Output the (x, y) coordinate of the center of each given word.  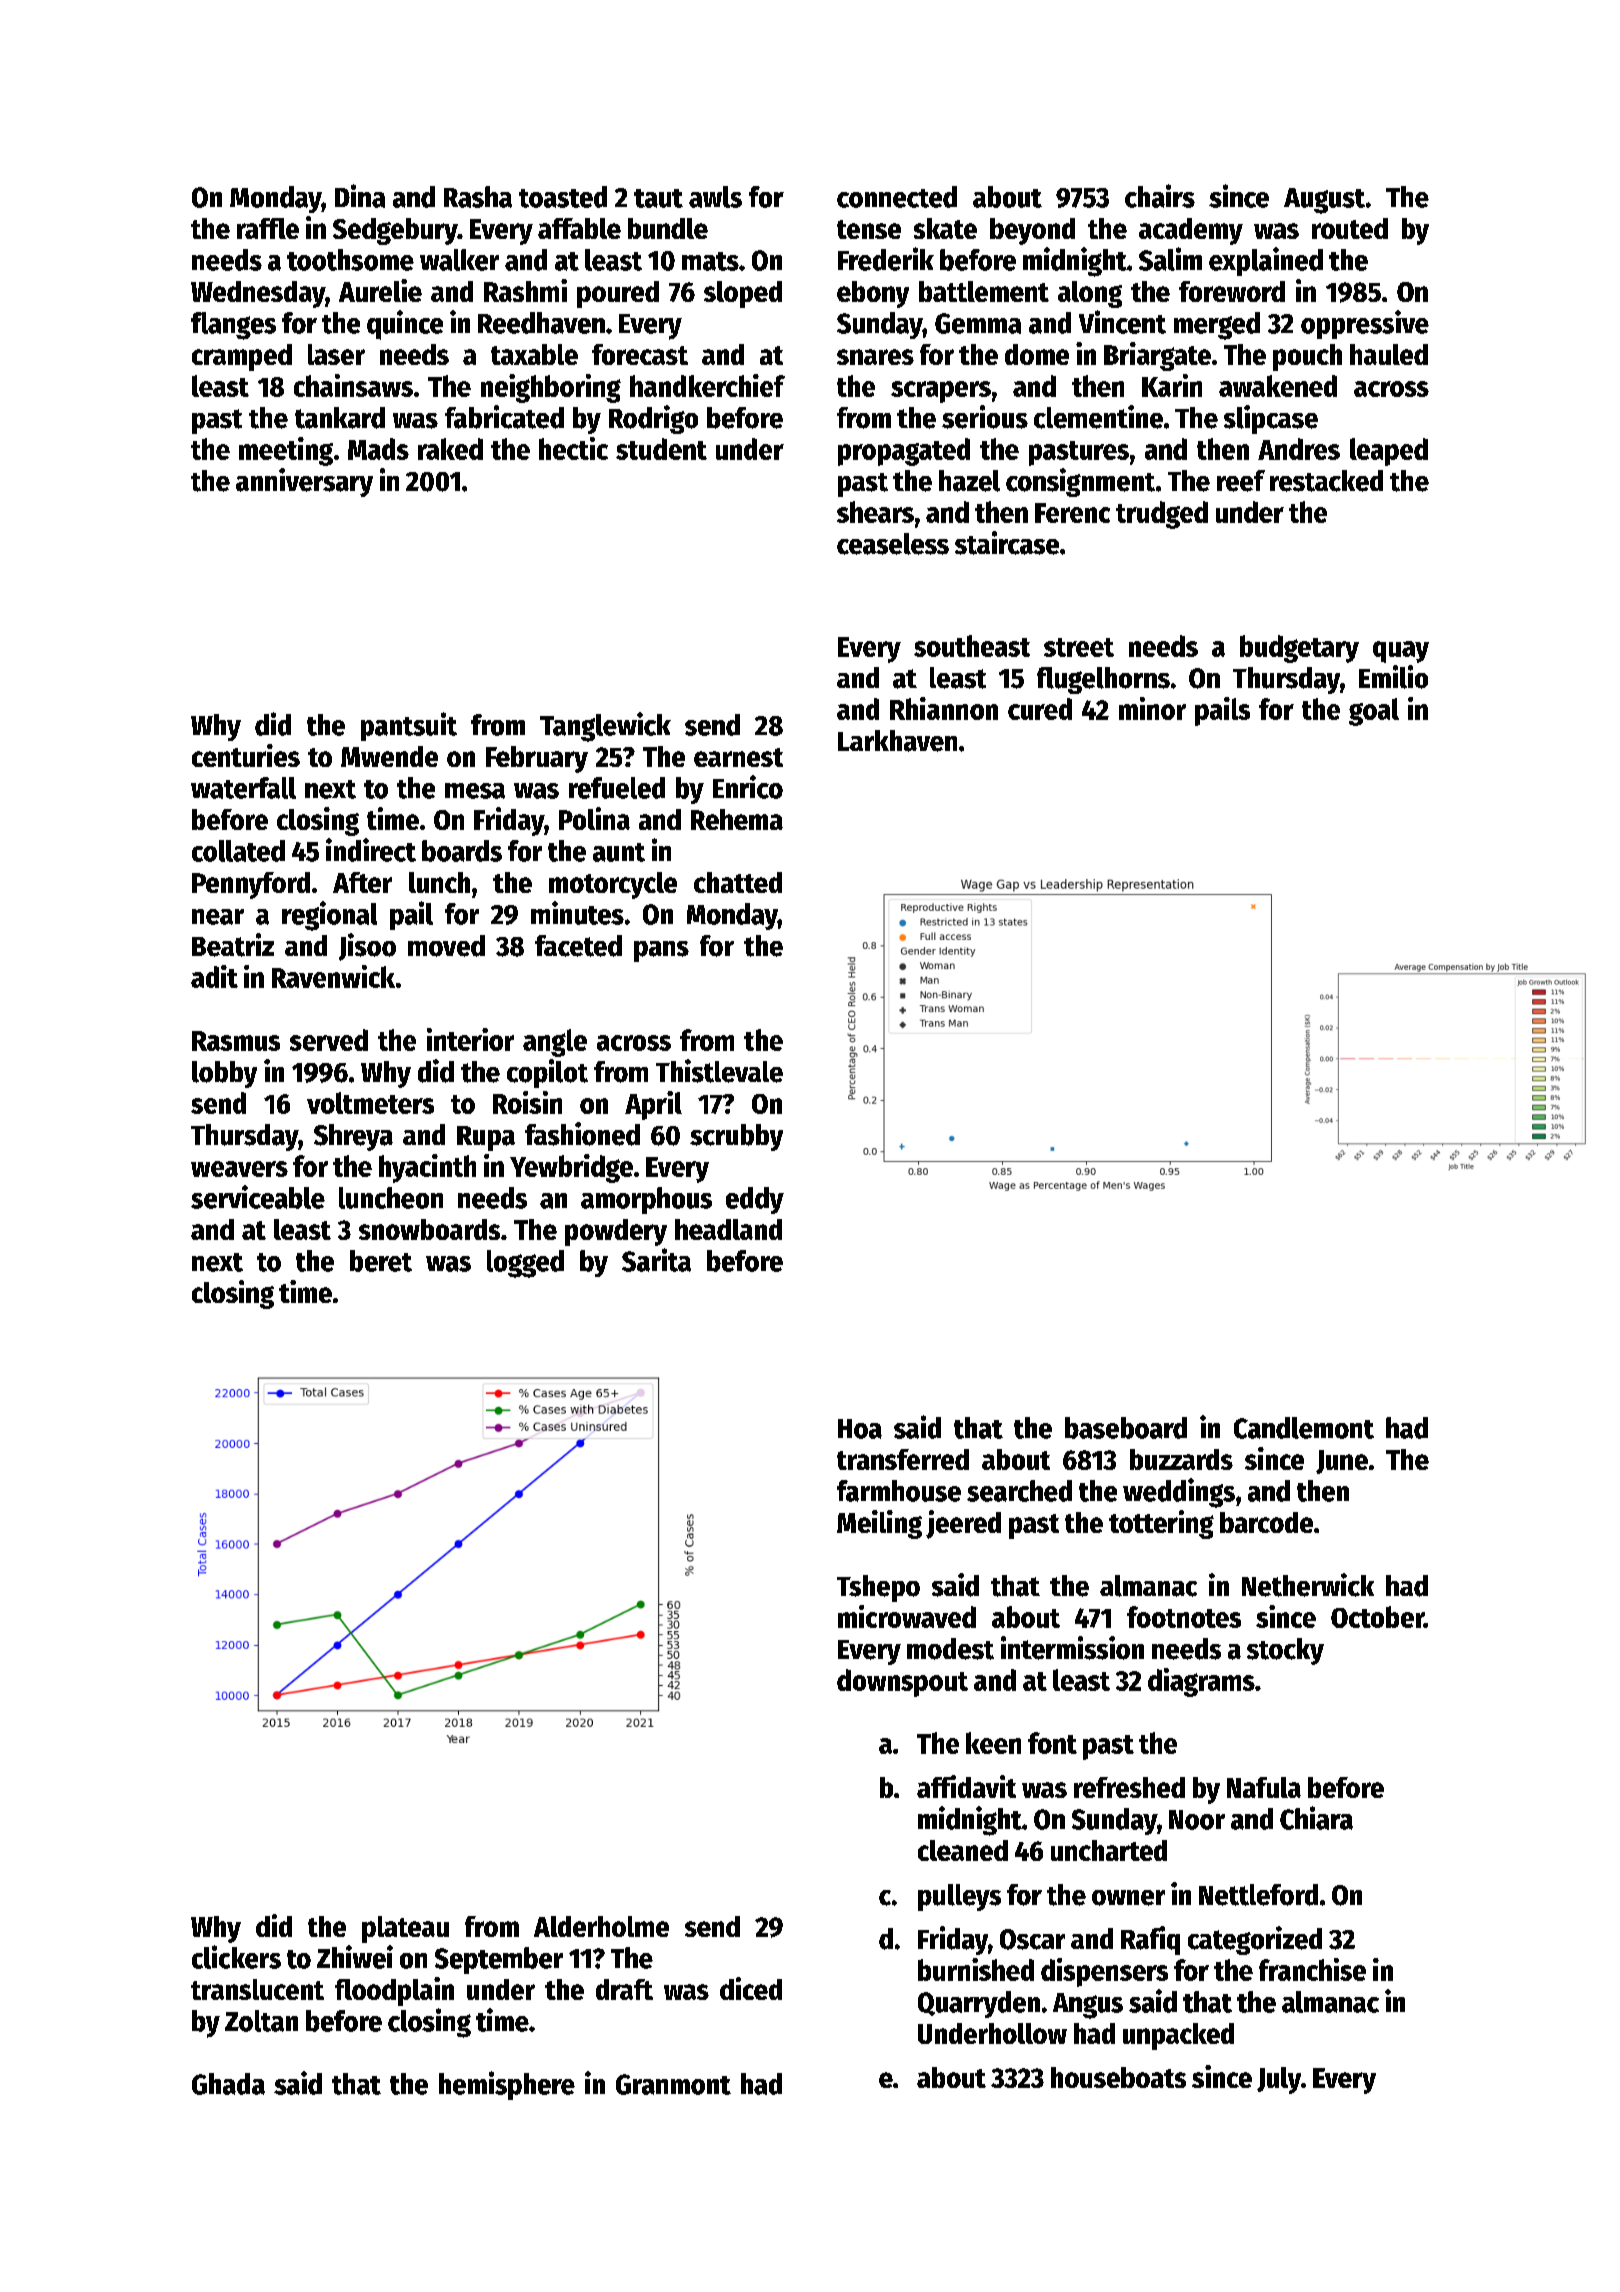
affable (579, 228)
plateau (405, 1929)
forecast (640, 354)
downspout (902, 1683)
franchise (1312, 1969)
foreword (1232, 291)
